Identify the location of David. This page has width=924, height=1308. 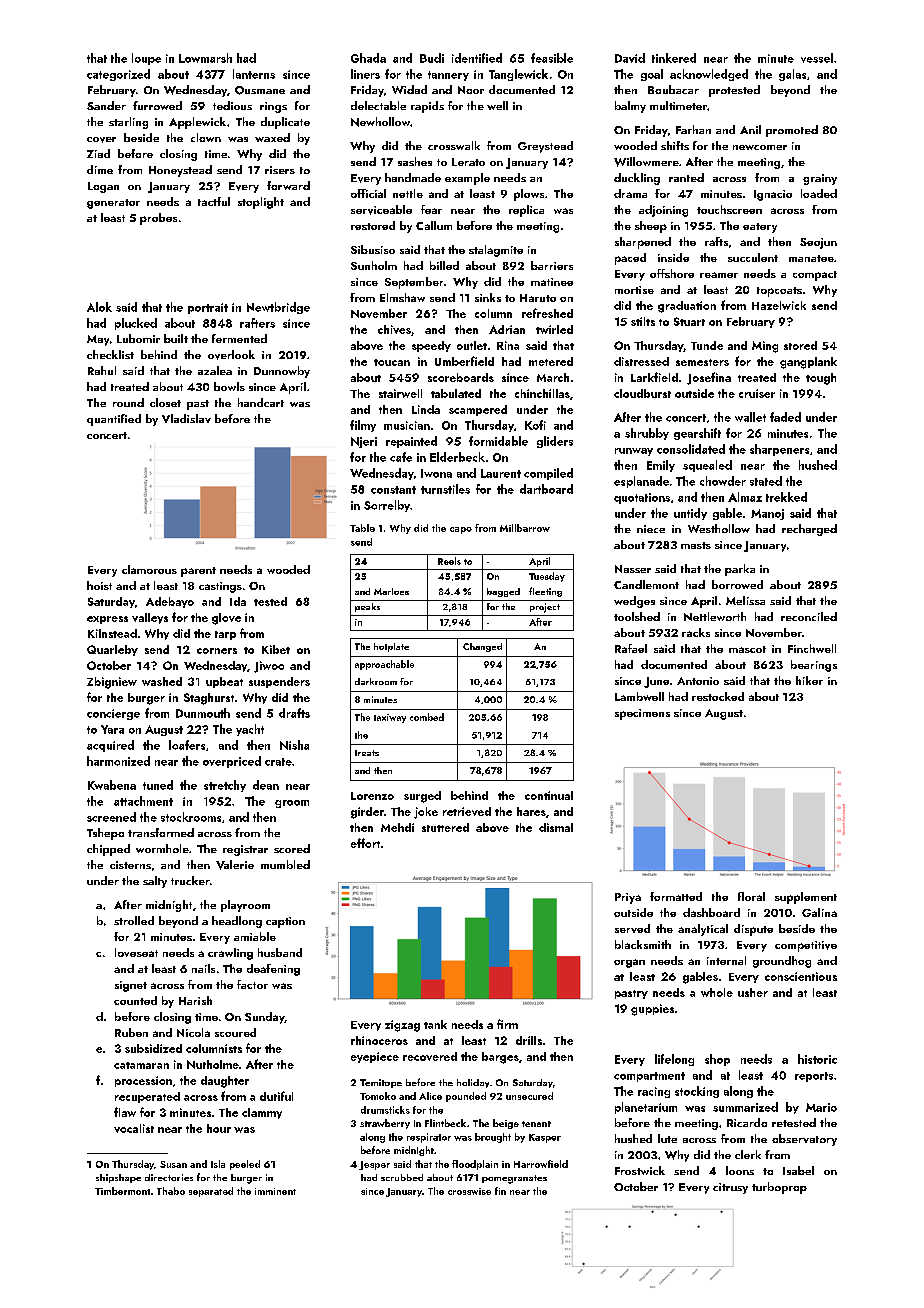
(630, 58).
